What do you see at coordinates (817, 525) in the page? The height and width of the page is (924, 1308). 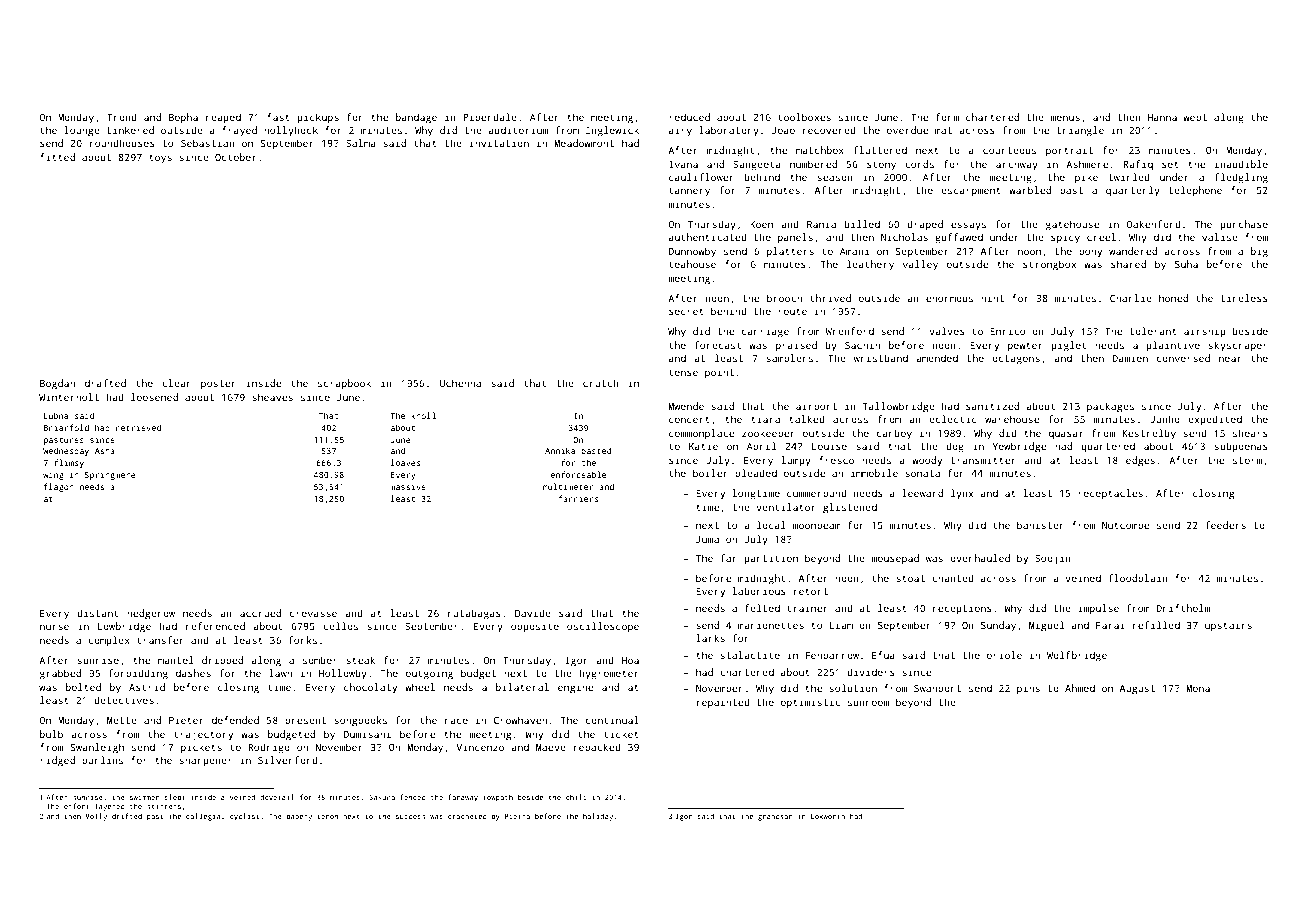 I see `moonbeam` at bounding box center [817, 525].
